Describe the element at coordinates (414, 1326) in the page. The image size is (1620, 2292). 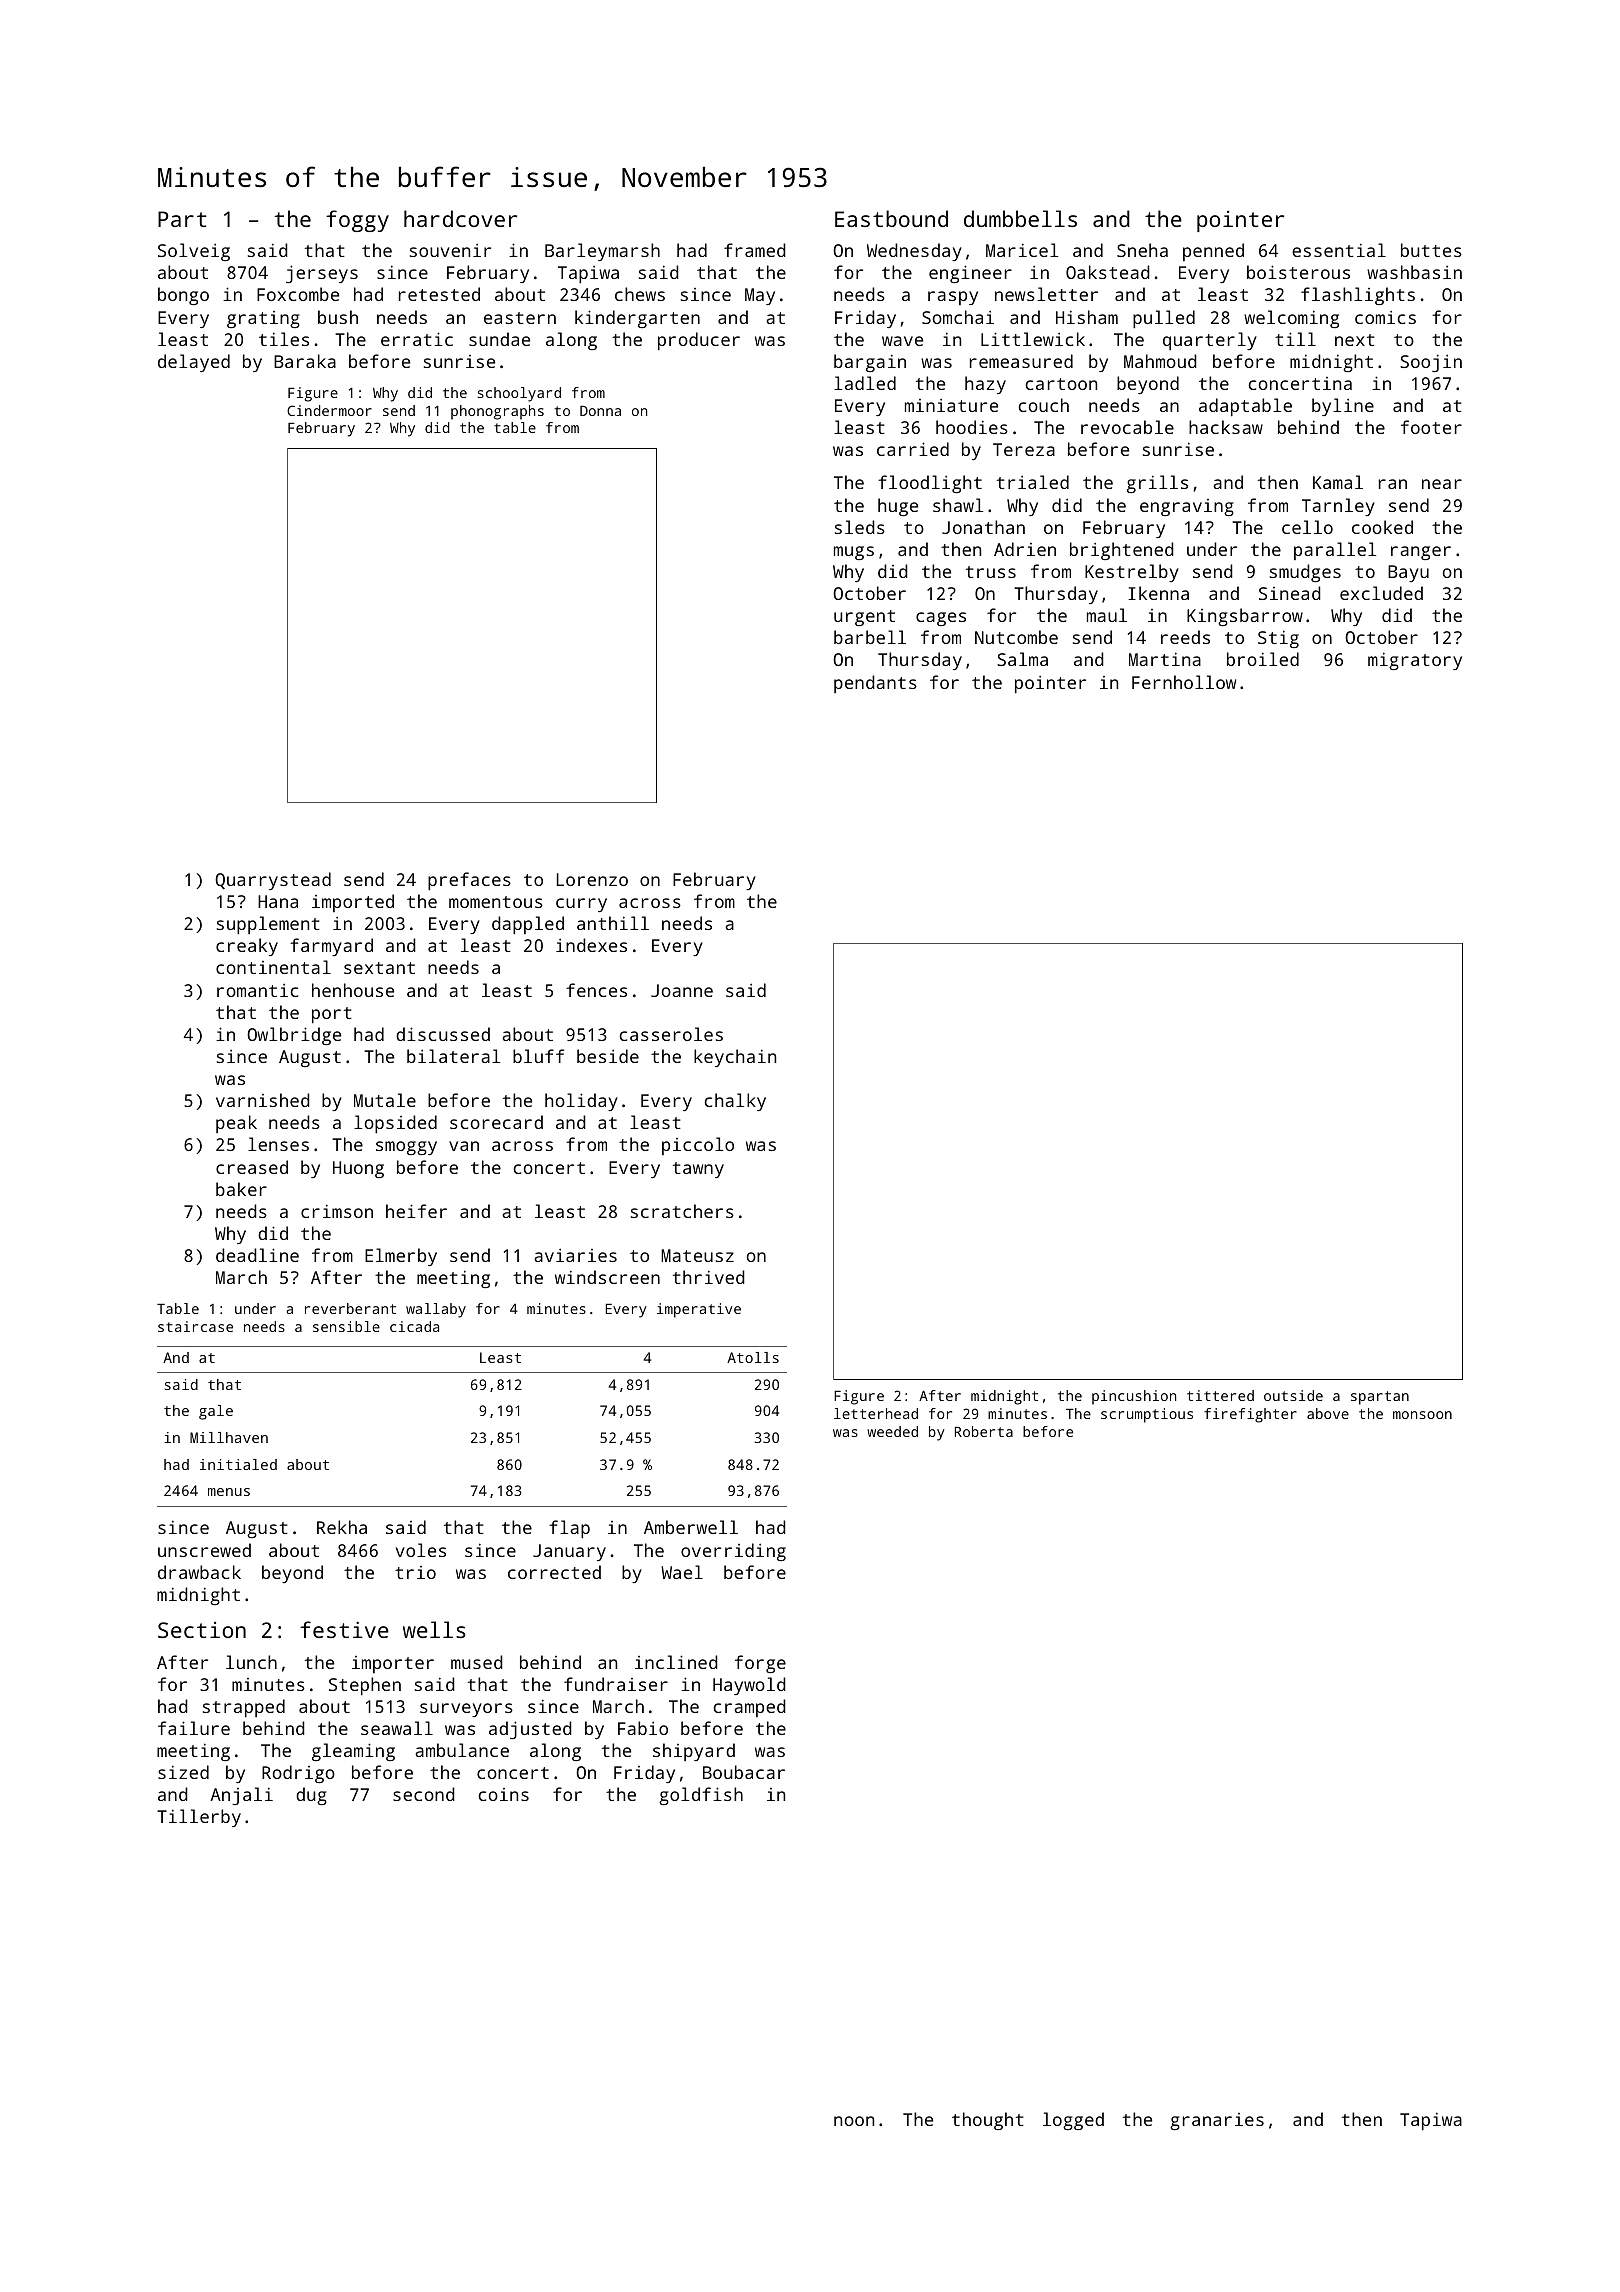
I see `cicada` at that location.
